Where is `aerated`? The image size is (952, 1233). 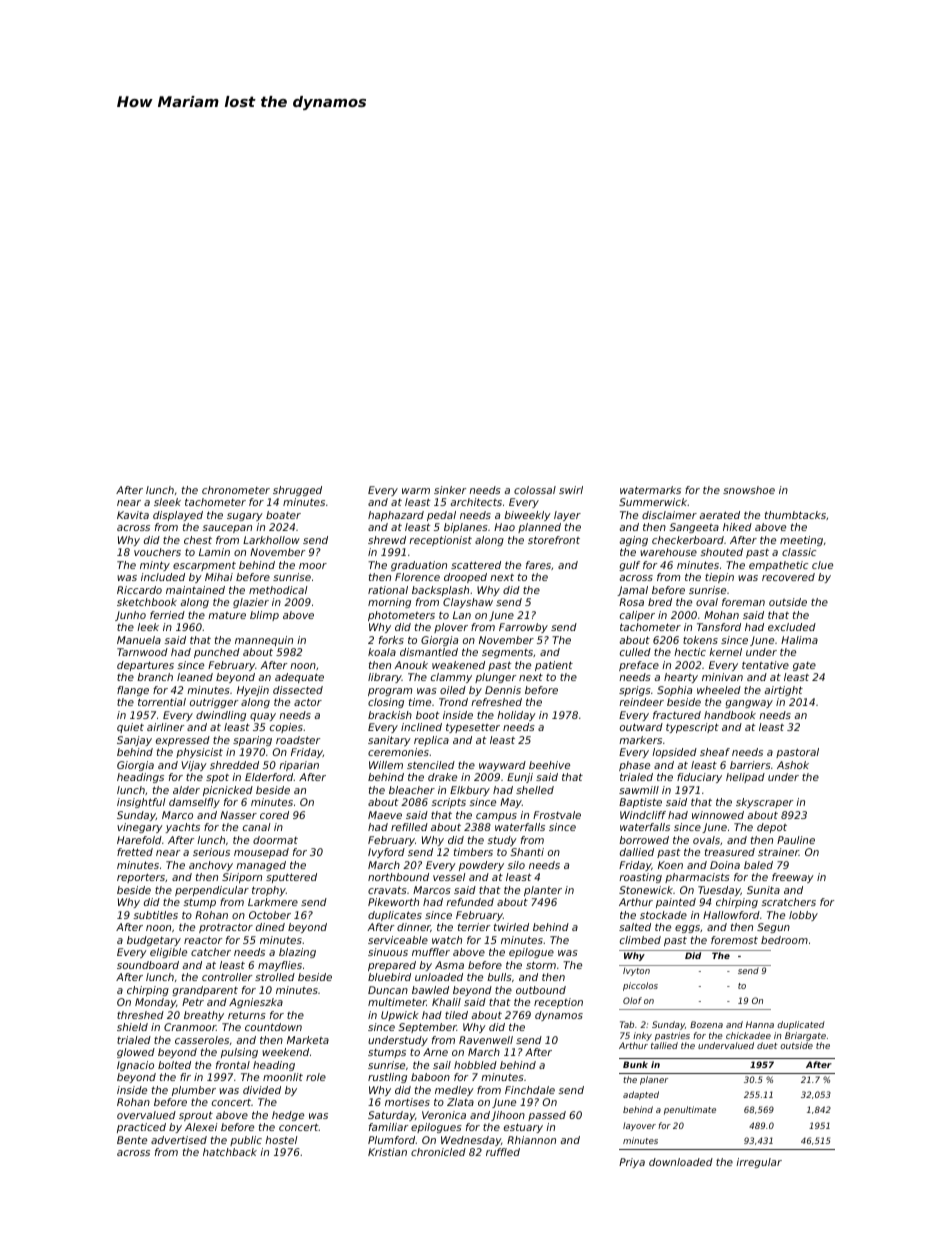
aerated is located at coordinates (719, 515).
